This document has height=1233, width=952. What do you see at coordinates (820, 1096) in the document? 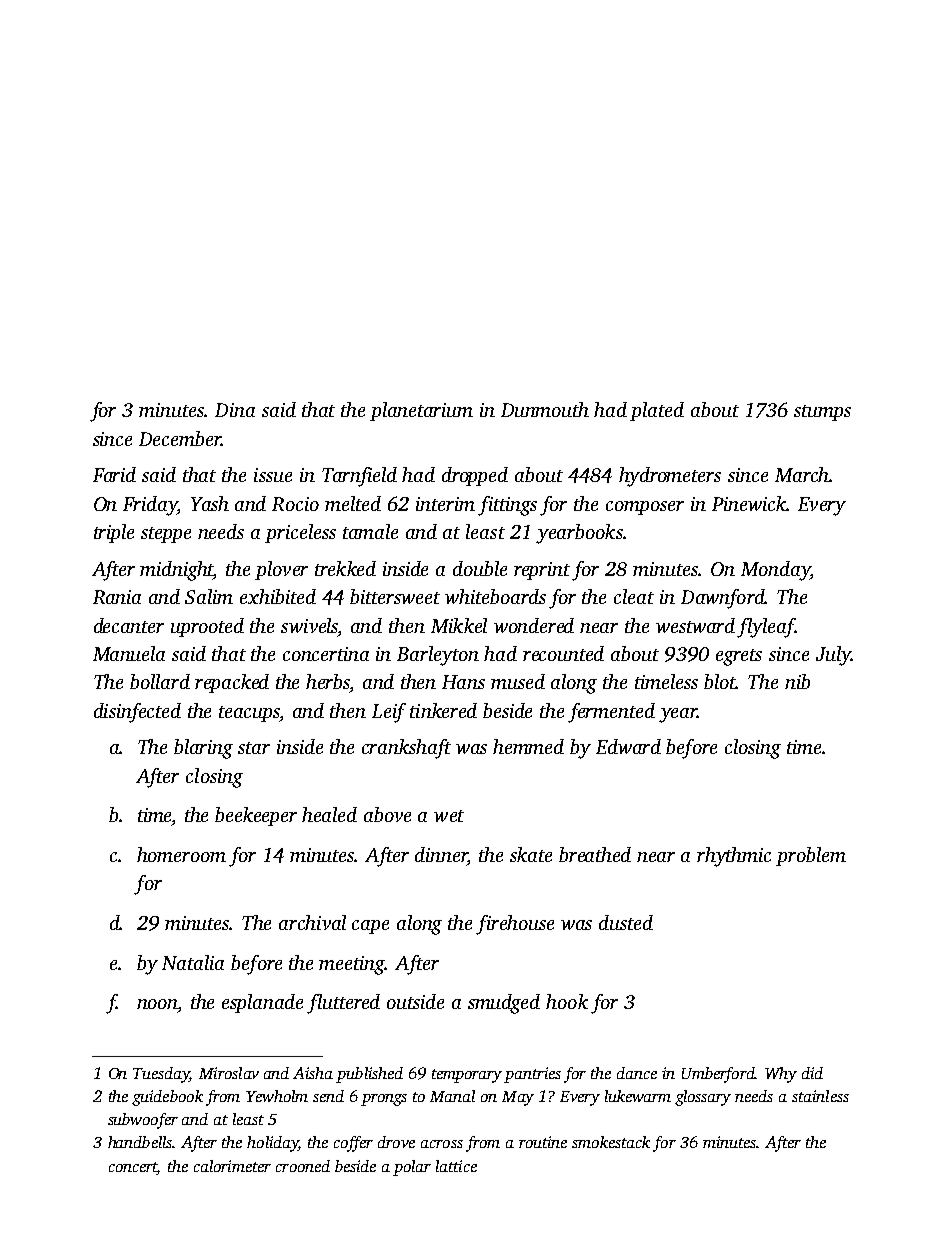
I see `stainless` at bounding box center [820, 1096].
